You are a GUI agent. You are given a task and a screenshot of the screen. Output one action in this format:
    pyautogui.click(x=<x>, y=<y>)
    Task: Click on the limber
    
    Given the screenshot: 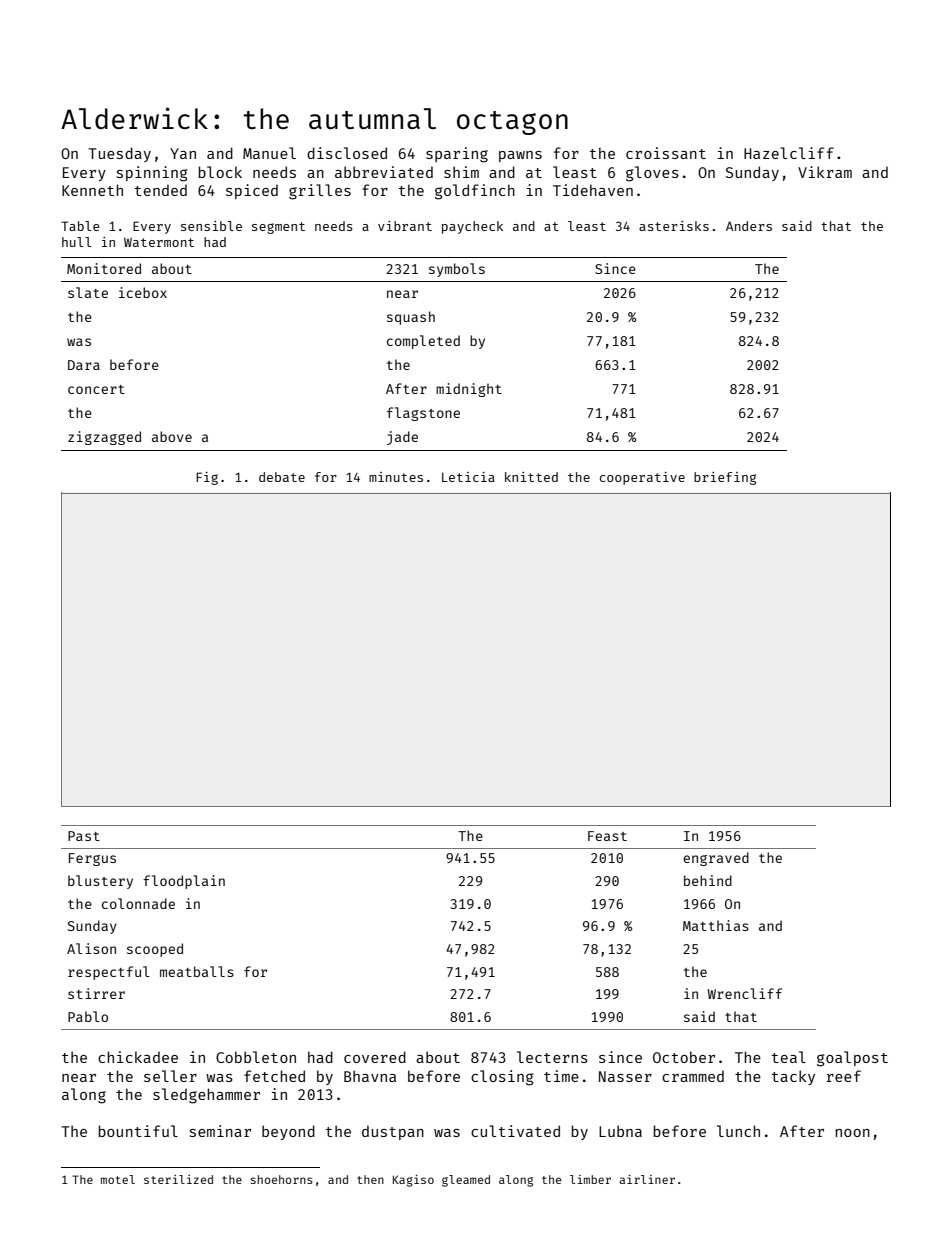 What is the action you would take?
    pyautogui.click(x=590, y=1179)
